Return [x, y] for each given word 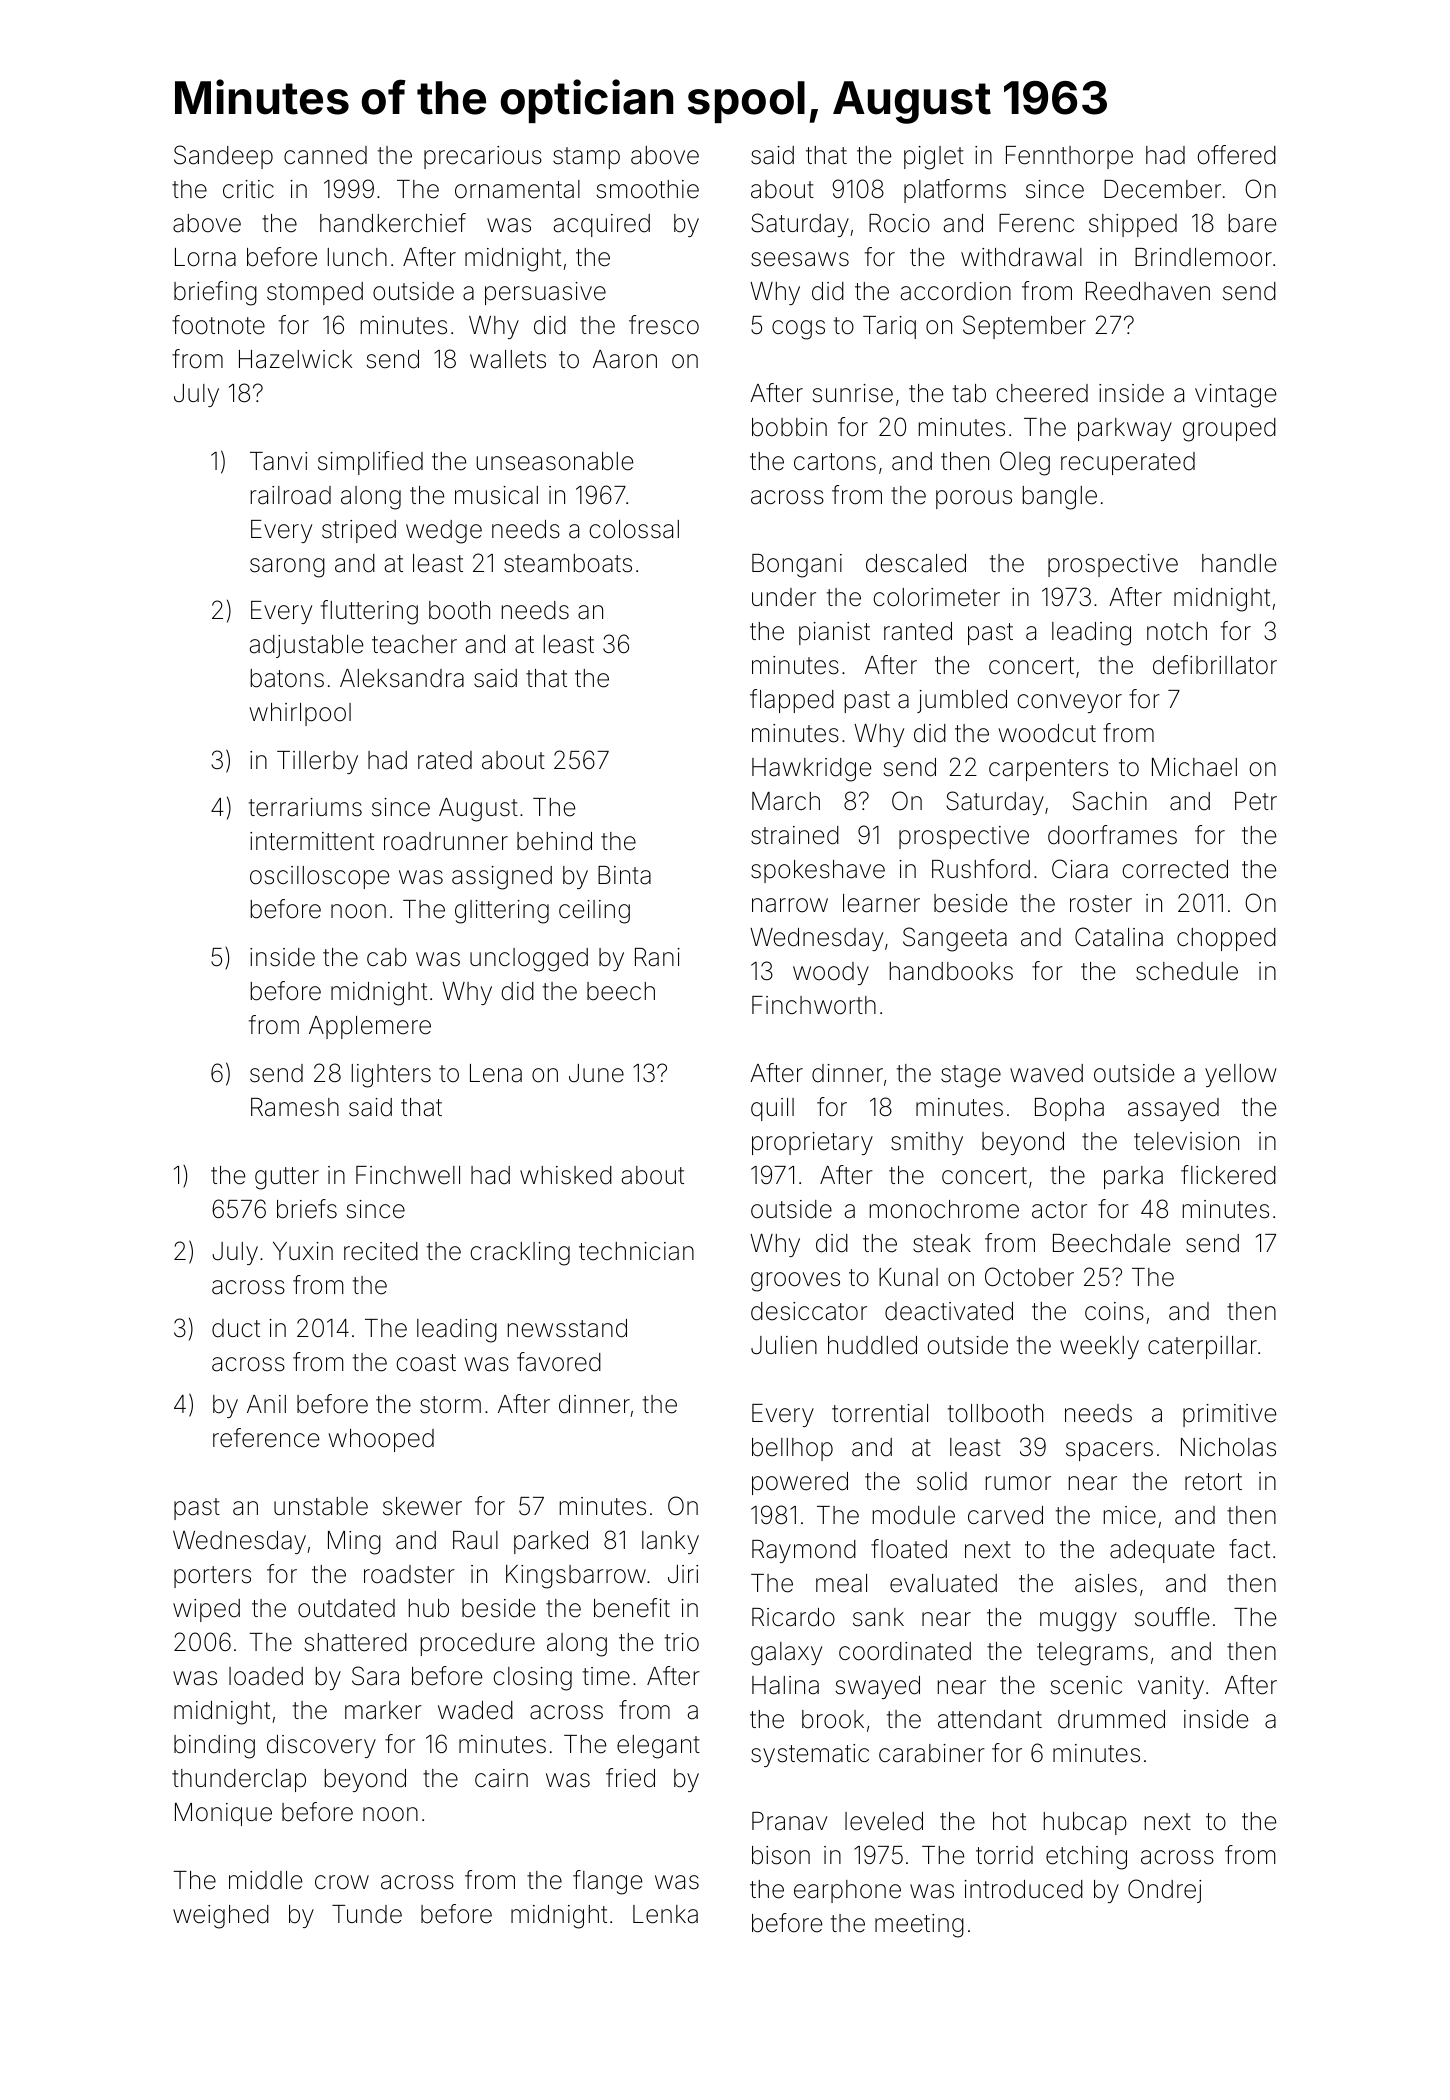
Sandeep [223, 157]
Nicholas [1228, 1447]
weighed [221, 1917]
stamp [586, 158]
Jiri [683, 1574]
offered [1236, 155]
